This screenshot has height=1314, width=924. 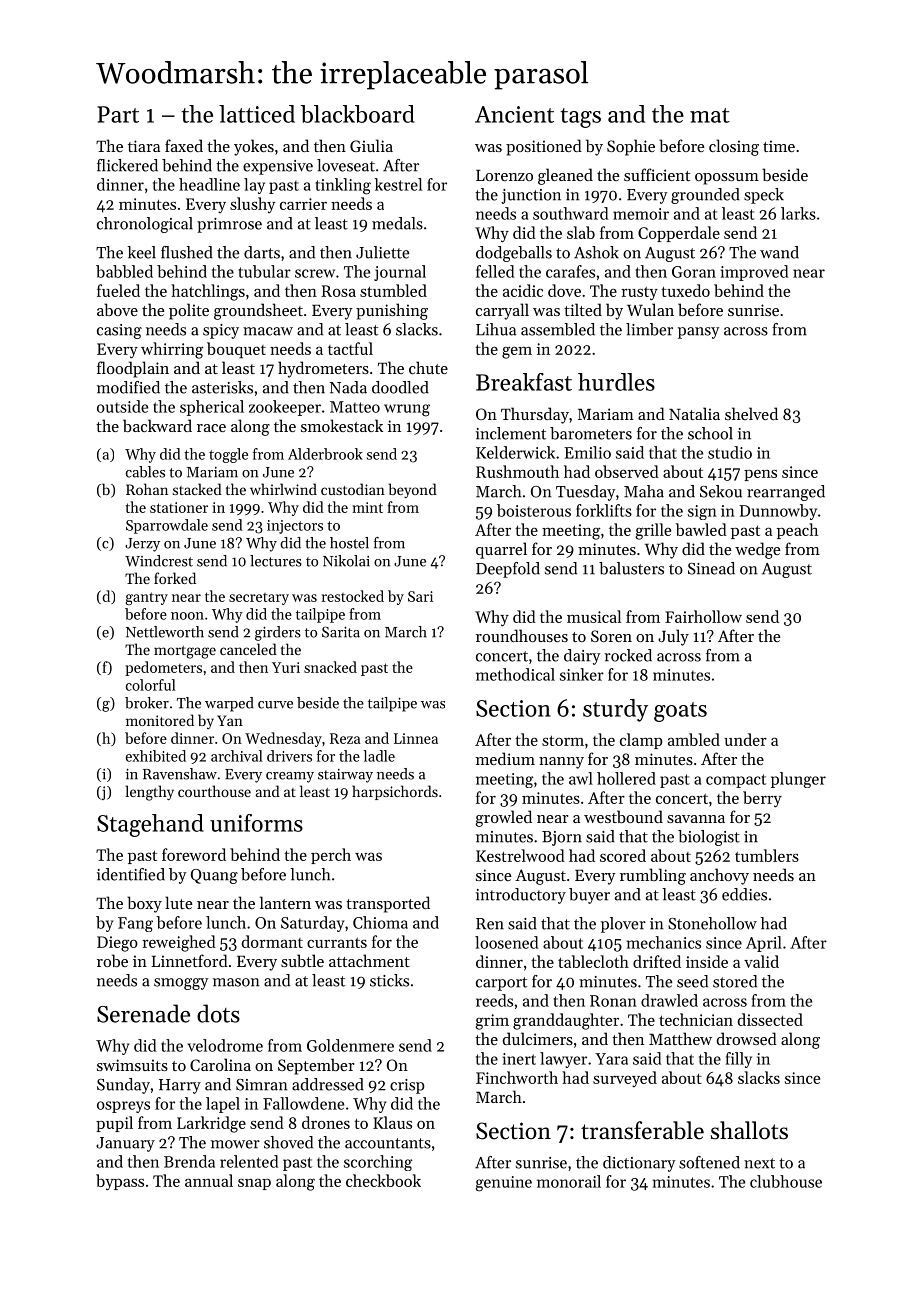 I want to click on Linnea, so click(x=416, y=738).
